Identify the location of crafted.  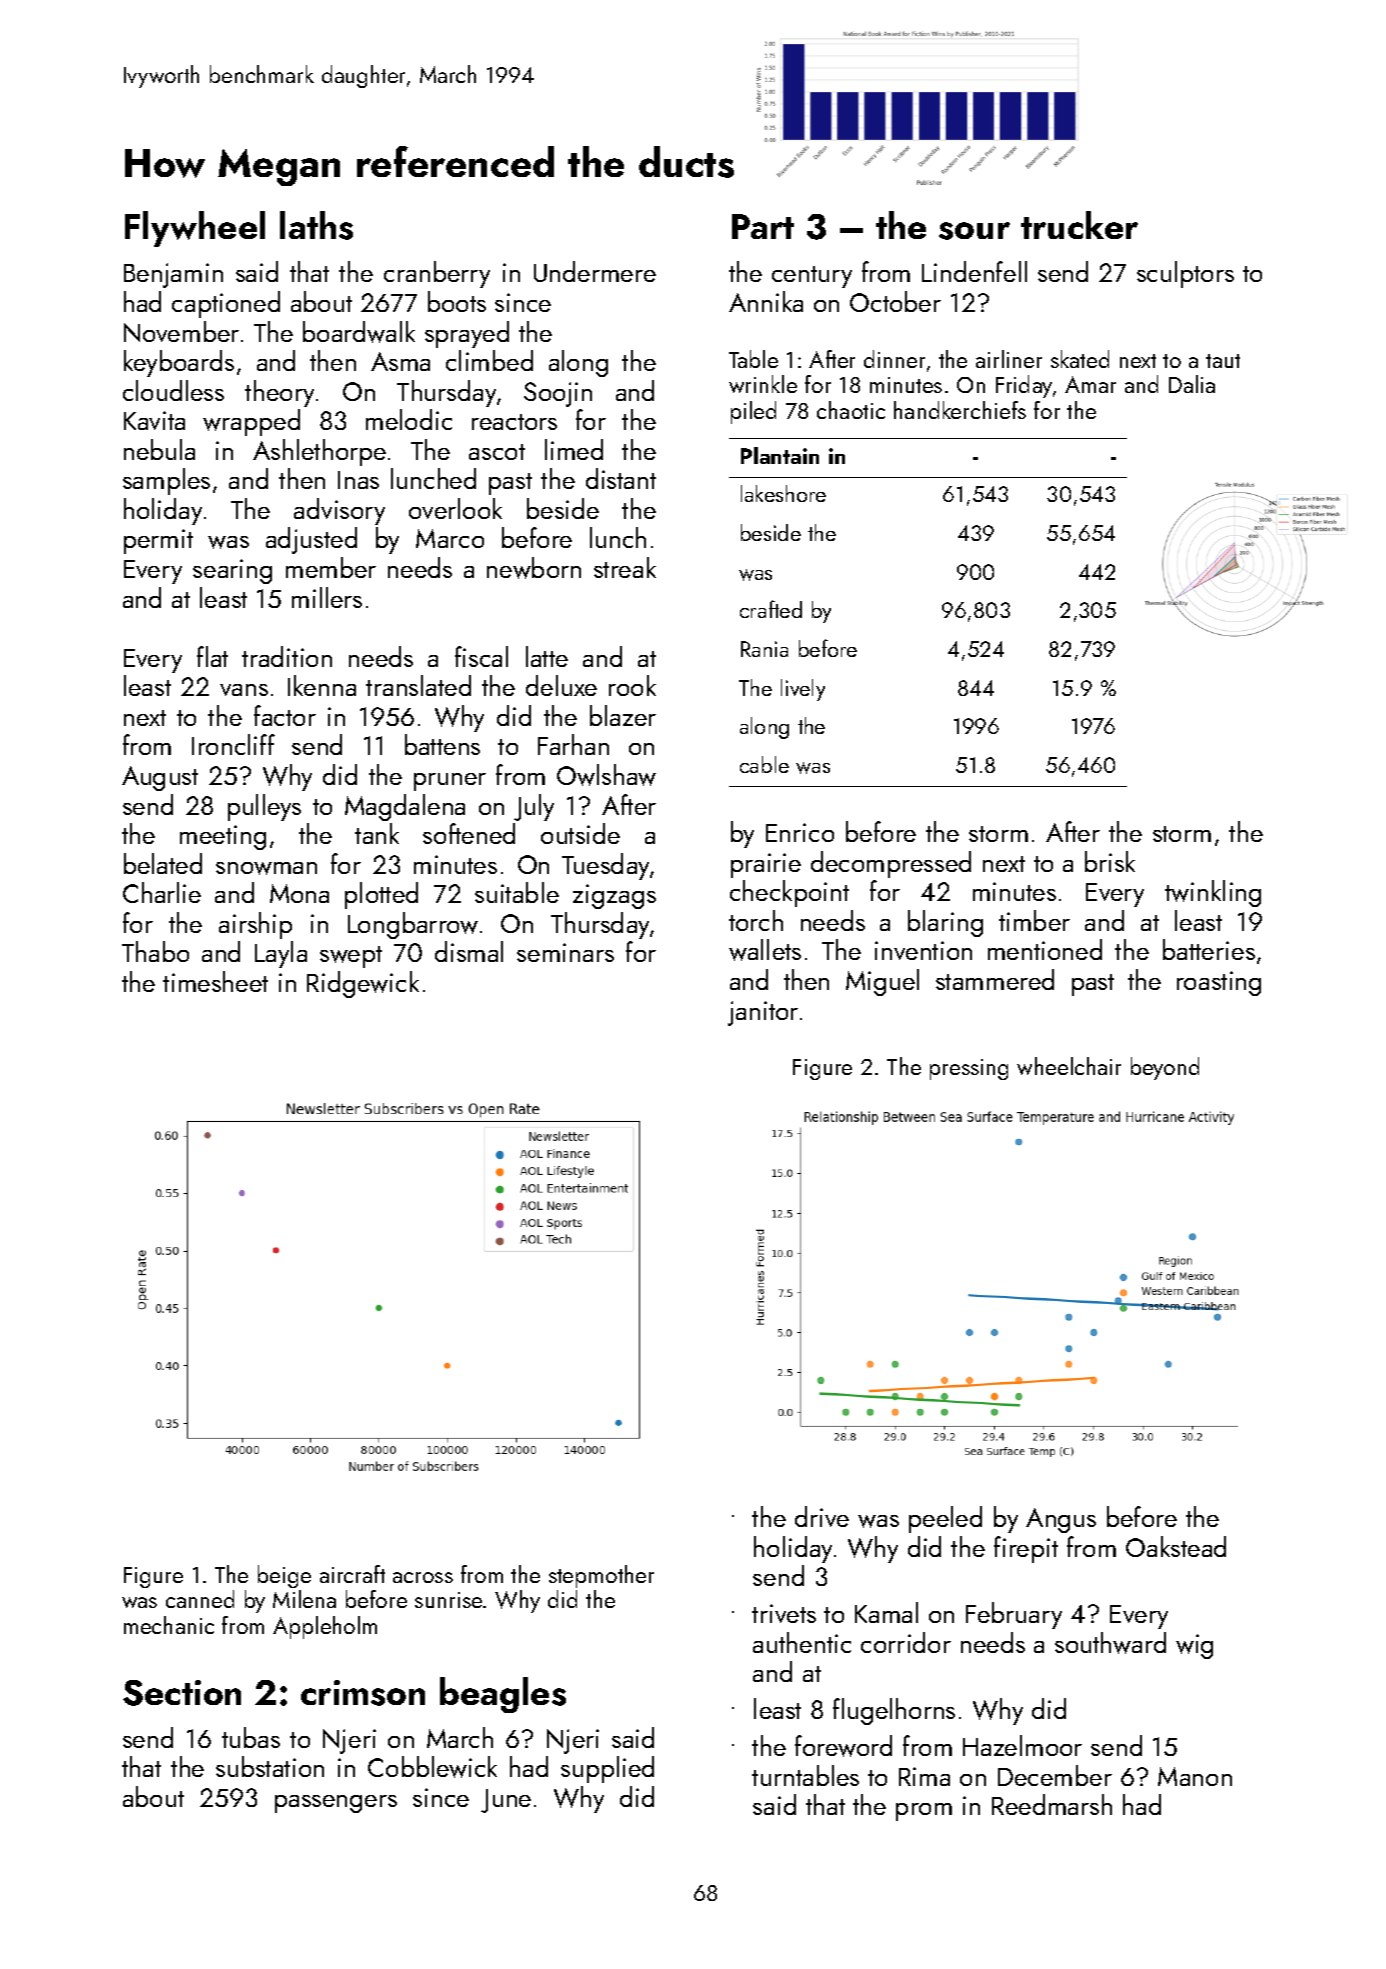
(771, 609).
